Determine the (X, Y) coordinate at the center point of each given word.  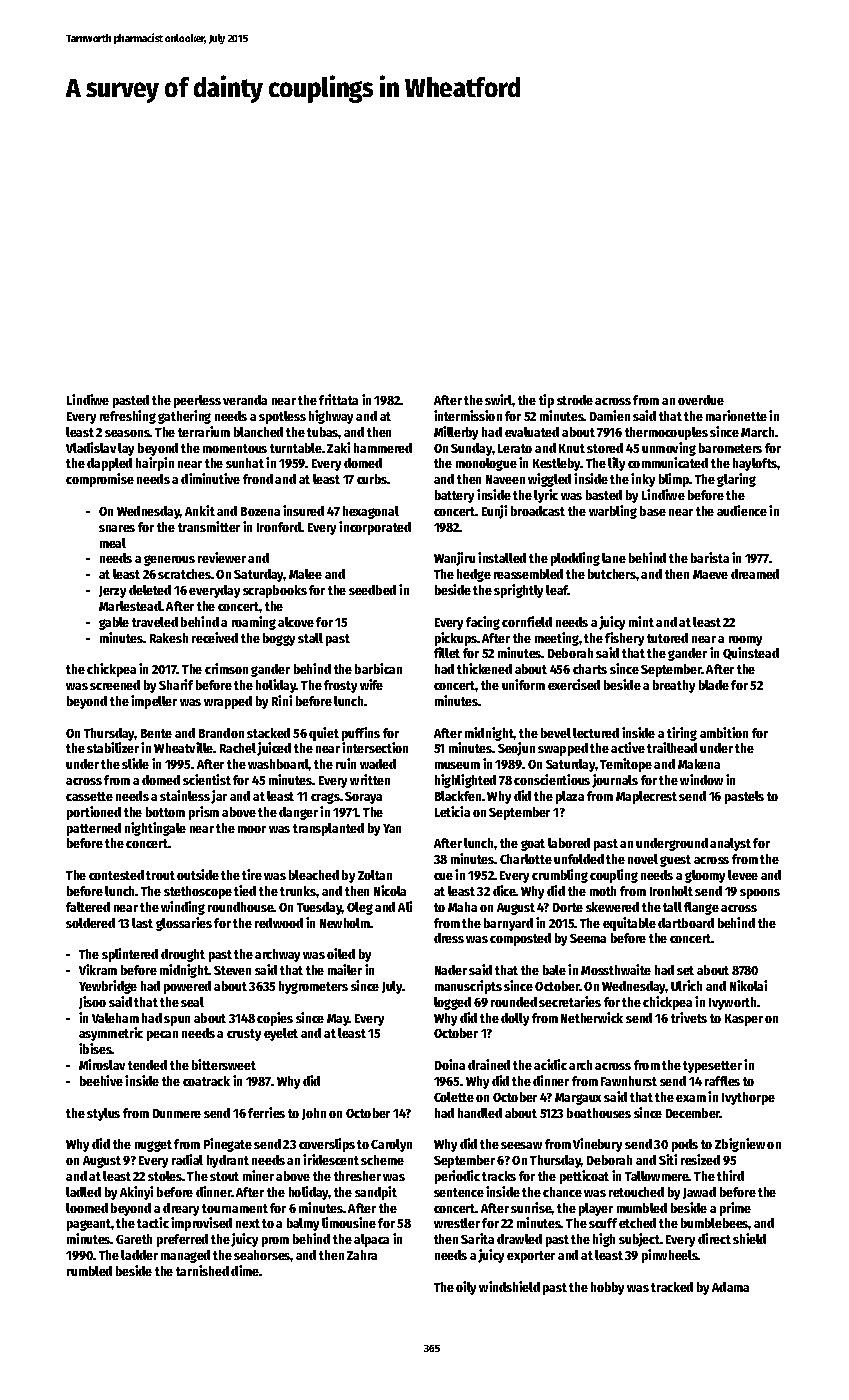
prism (204, 813)
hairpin (155, 464)
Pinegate (228, 1145)
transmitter (209, 526)
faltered (88, 907)
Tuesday (319, 908)
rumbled (89, 1271)
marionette (736, 415)
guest (675, 861)
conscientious (552, 779)
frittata (338, 399)
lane (614, 558)
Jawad (699, 1193)
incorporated (375, 528)
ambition (724, 732)
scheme (382, 1160)
